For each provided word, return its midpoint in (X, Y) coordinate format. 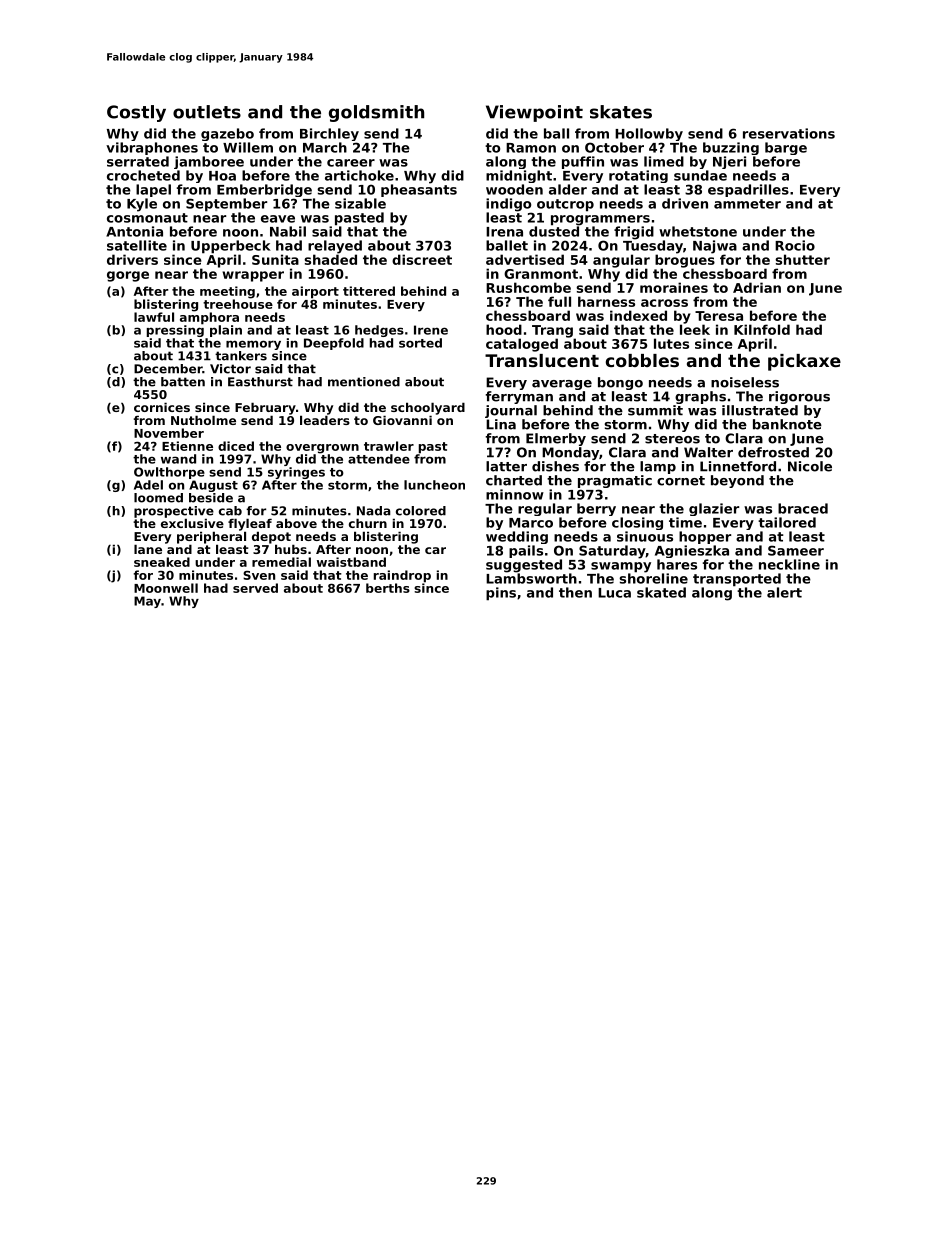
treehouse (238, 304)
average (562, 385)
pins (501, 594)
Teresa (719, 316)
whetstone (698, 231)
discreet (422, 259)
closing (637, 523)
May (147, 602)
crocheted (143, 175)
